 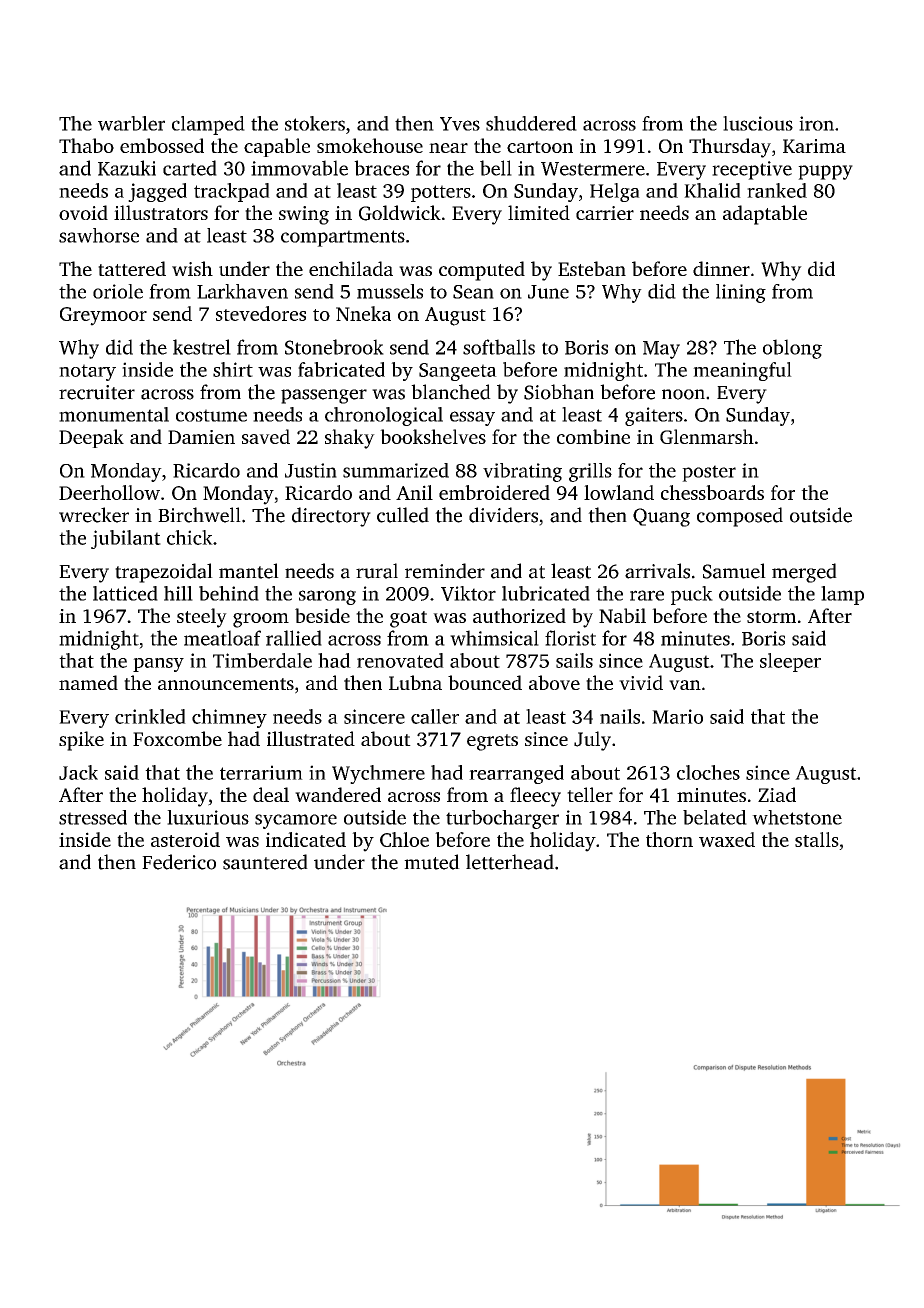 I want to click on Nneka, so click(x=363, y=313).
